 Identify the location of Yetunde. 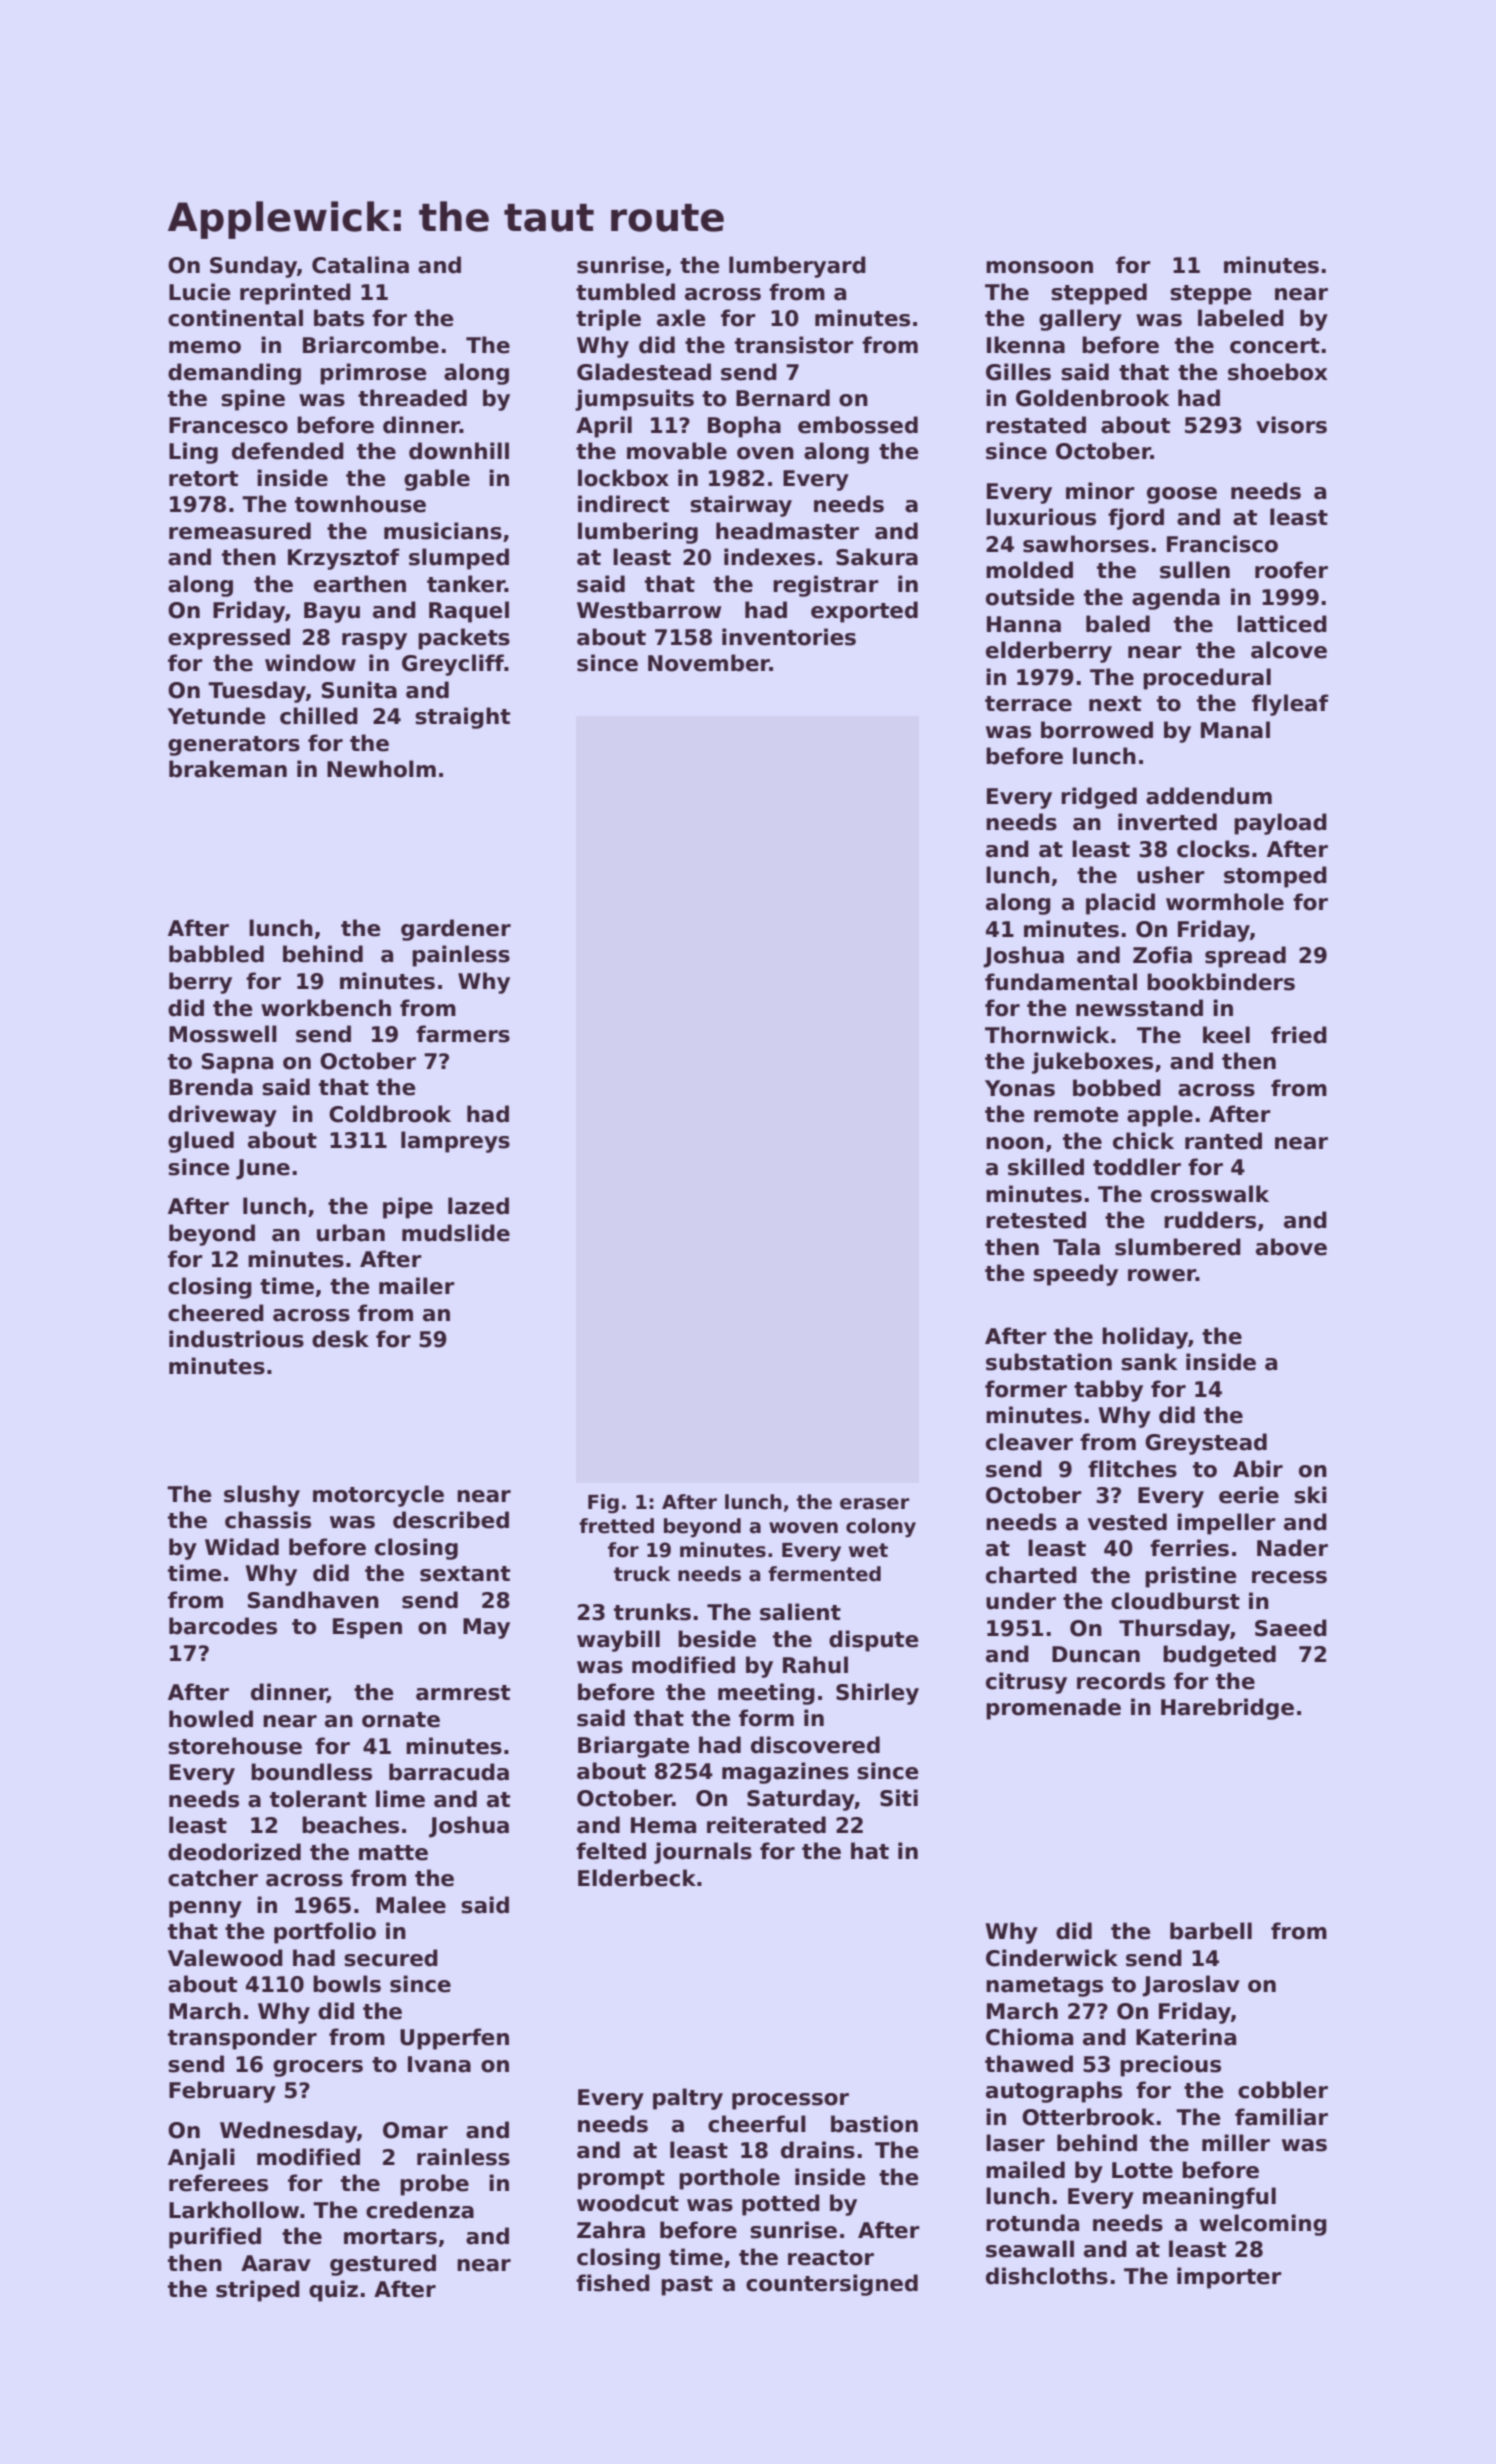
(216, 716).
